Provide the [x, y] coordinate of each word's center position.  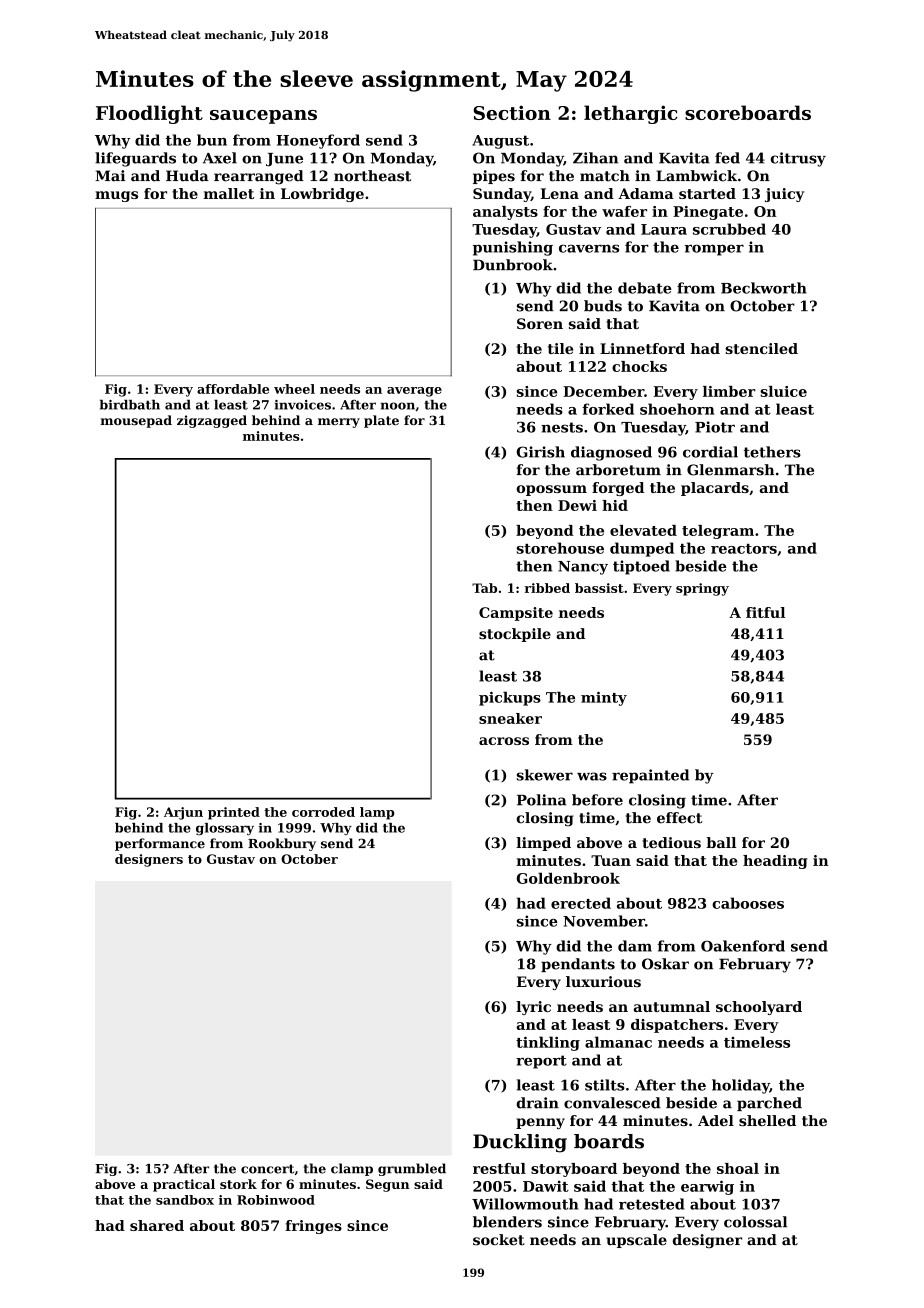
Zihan [595, 158]
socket [499, 1240]
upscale [636, 1241]
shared [157, 1225]
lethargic [631, 114]
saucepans [263, 117]
